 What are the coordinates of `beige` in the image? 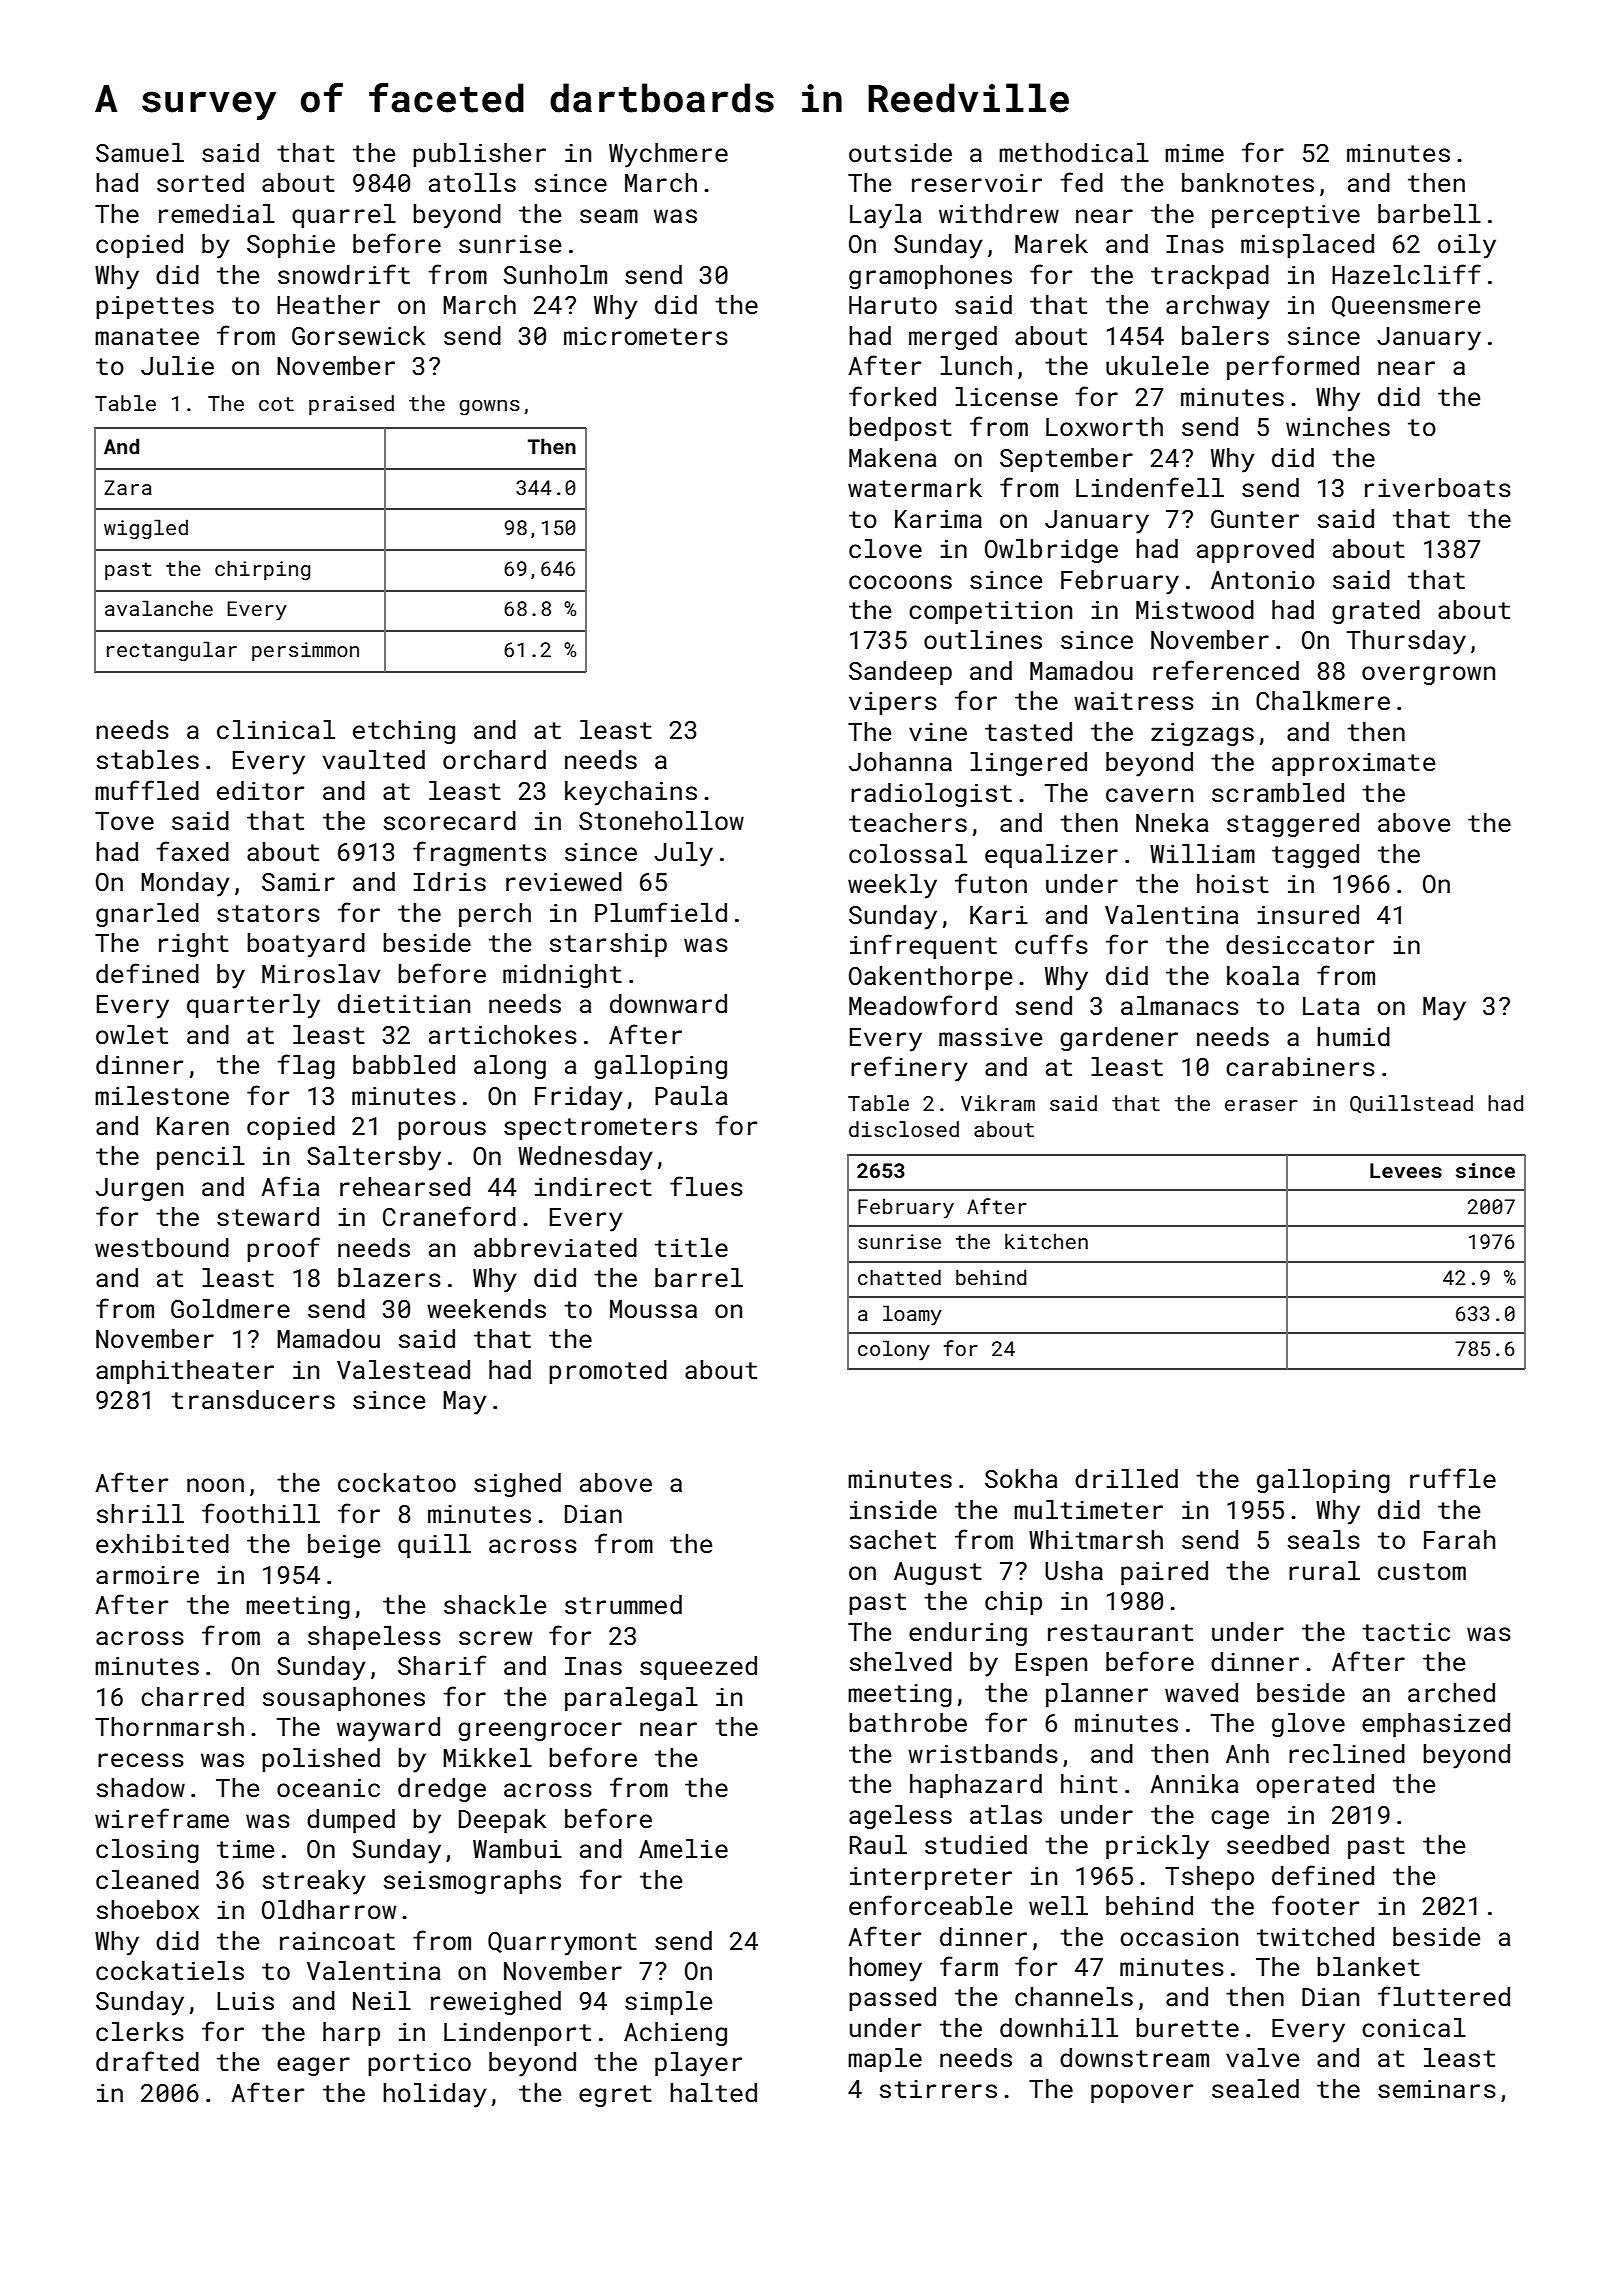 It's located at (344, 1546).
